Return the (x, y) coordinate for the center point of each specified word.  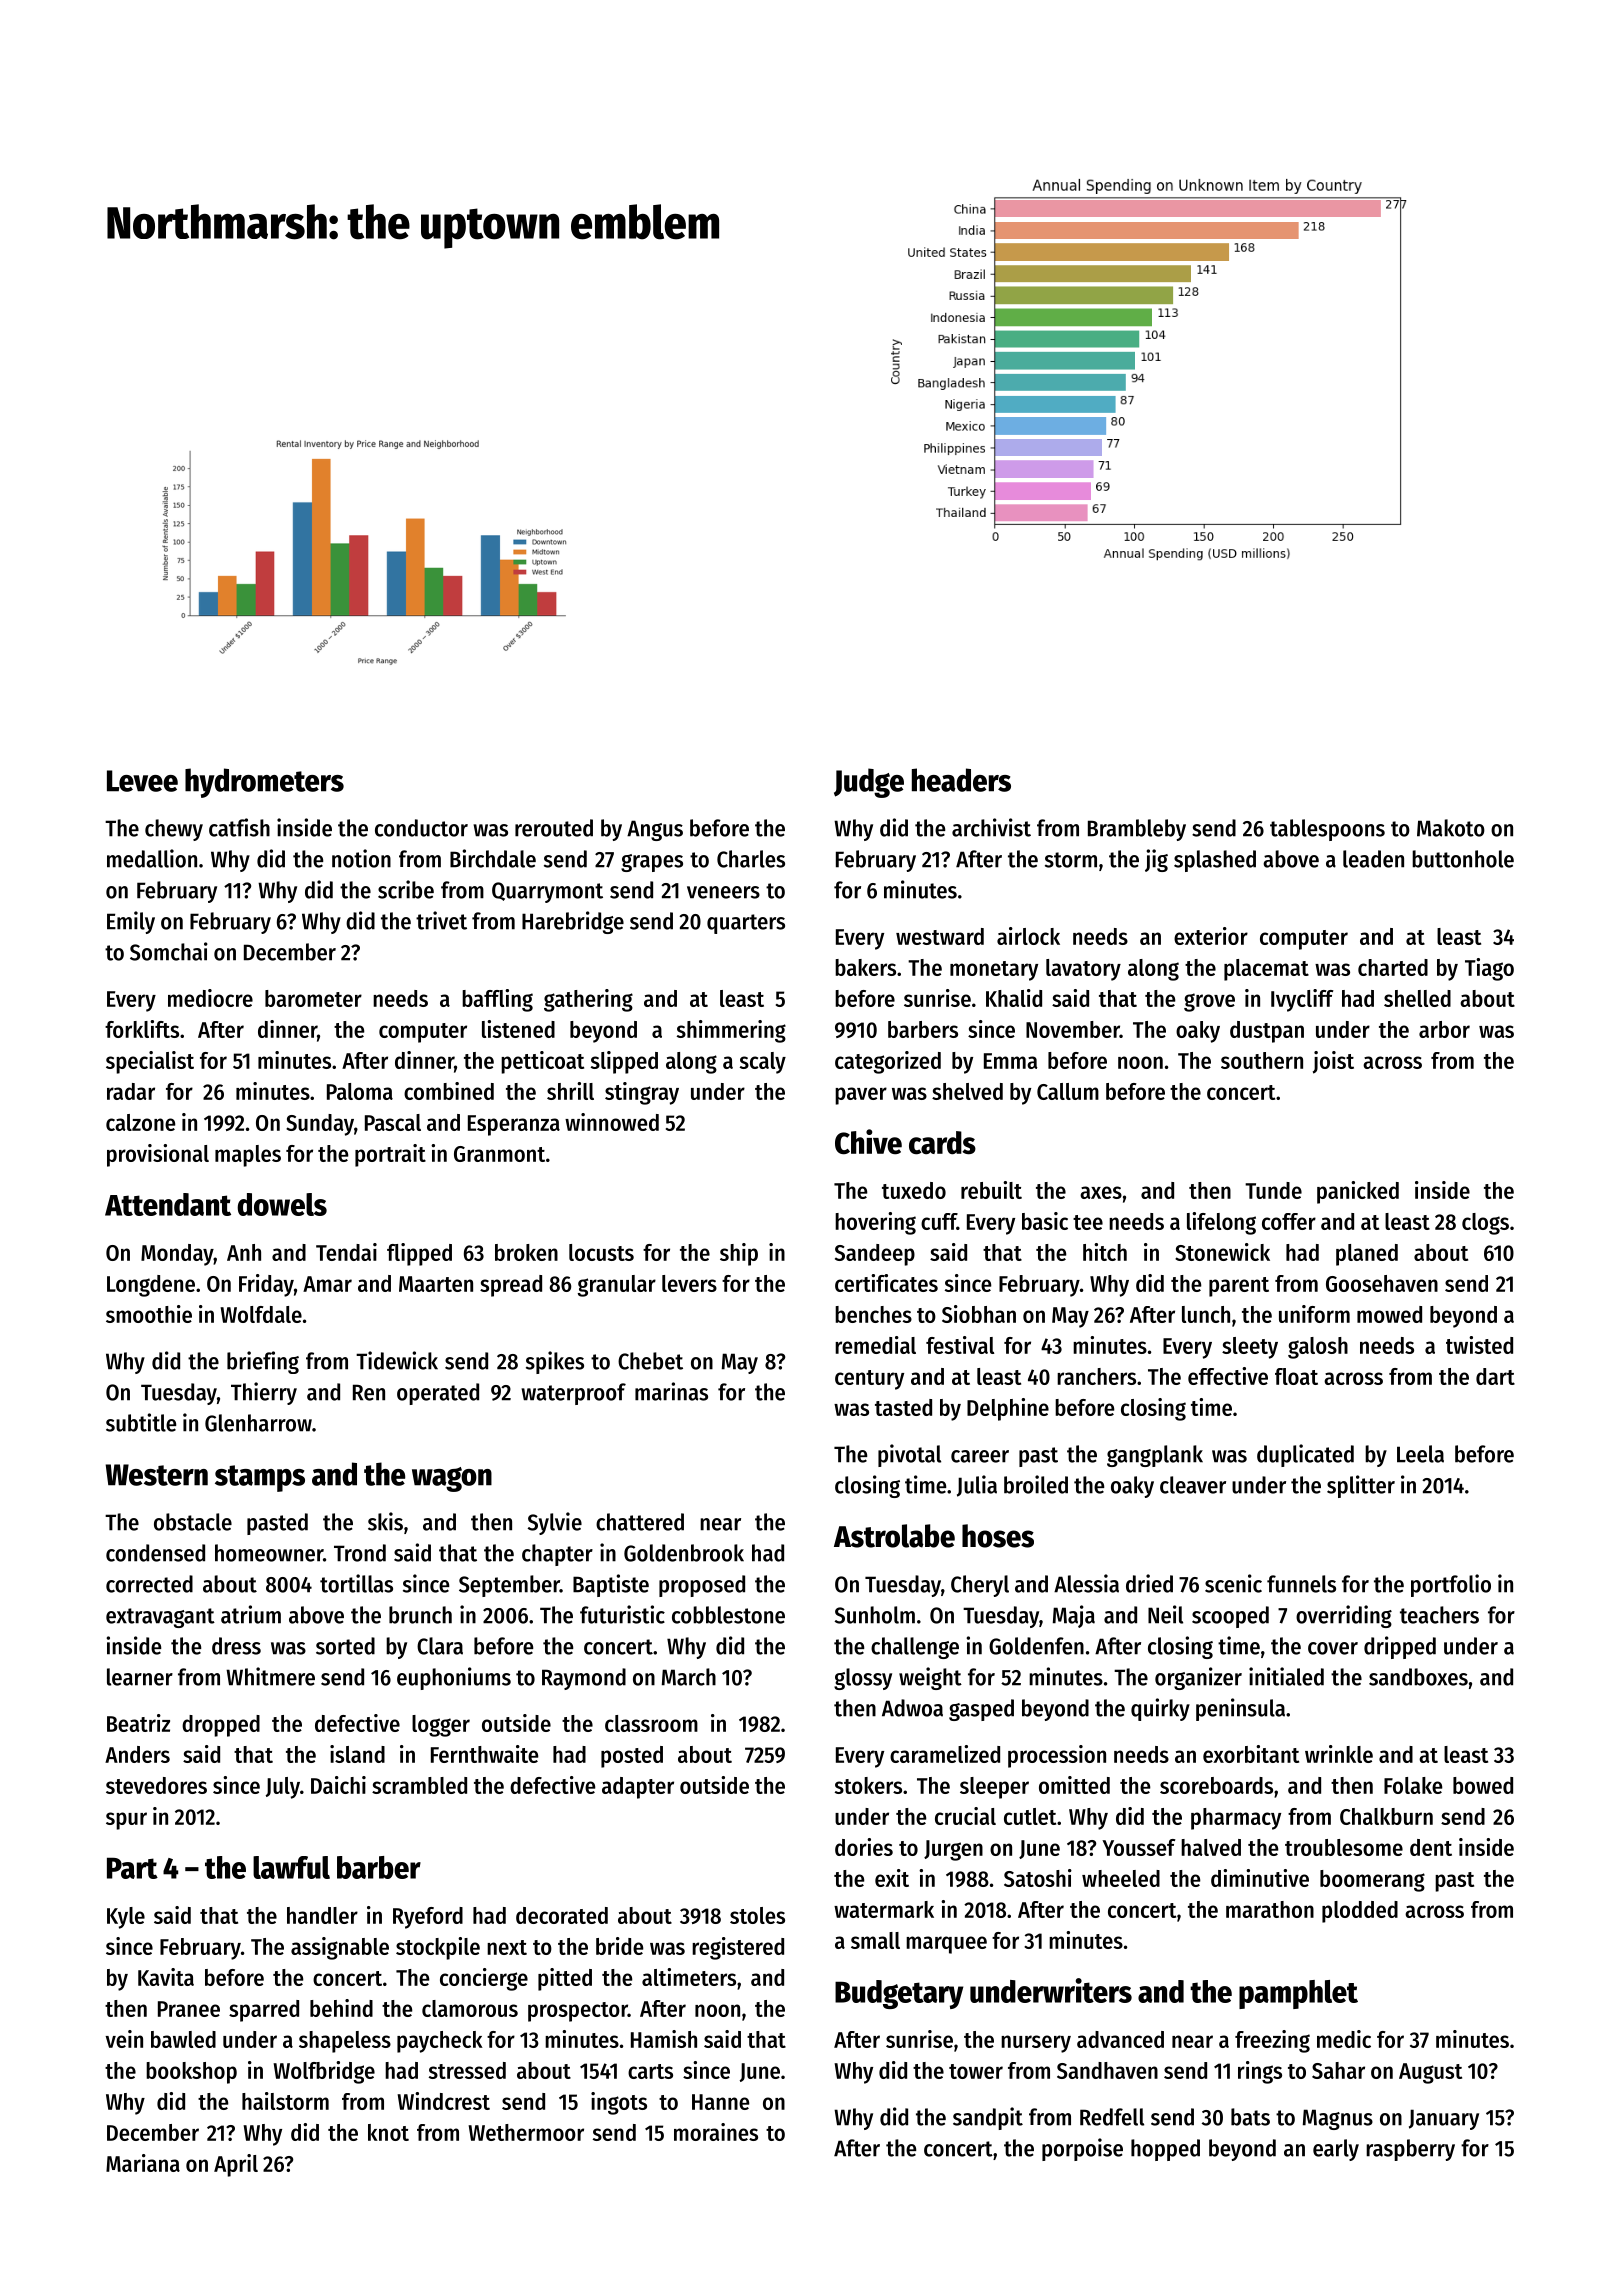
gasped (981, 1710)
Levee (142, 781)
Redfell (1112, 2117)
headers (961, 780)
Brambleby (1137, 830)
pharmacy (1236, 1819)
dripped (1400, 1647)
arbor (1444, 1029)
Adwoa (912, 1708)
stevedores (156, 1785)
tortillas (356, 1583)
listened (518, 1029)
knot (388, 2132)
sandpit (988, 2118)
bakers (865, 967)
